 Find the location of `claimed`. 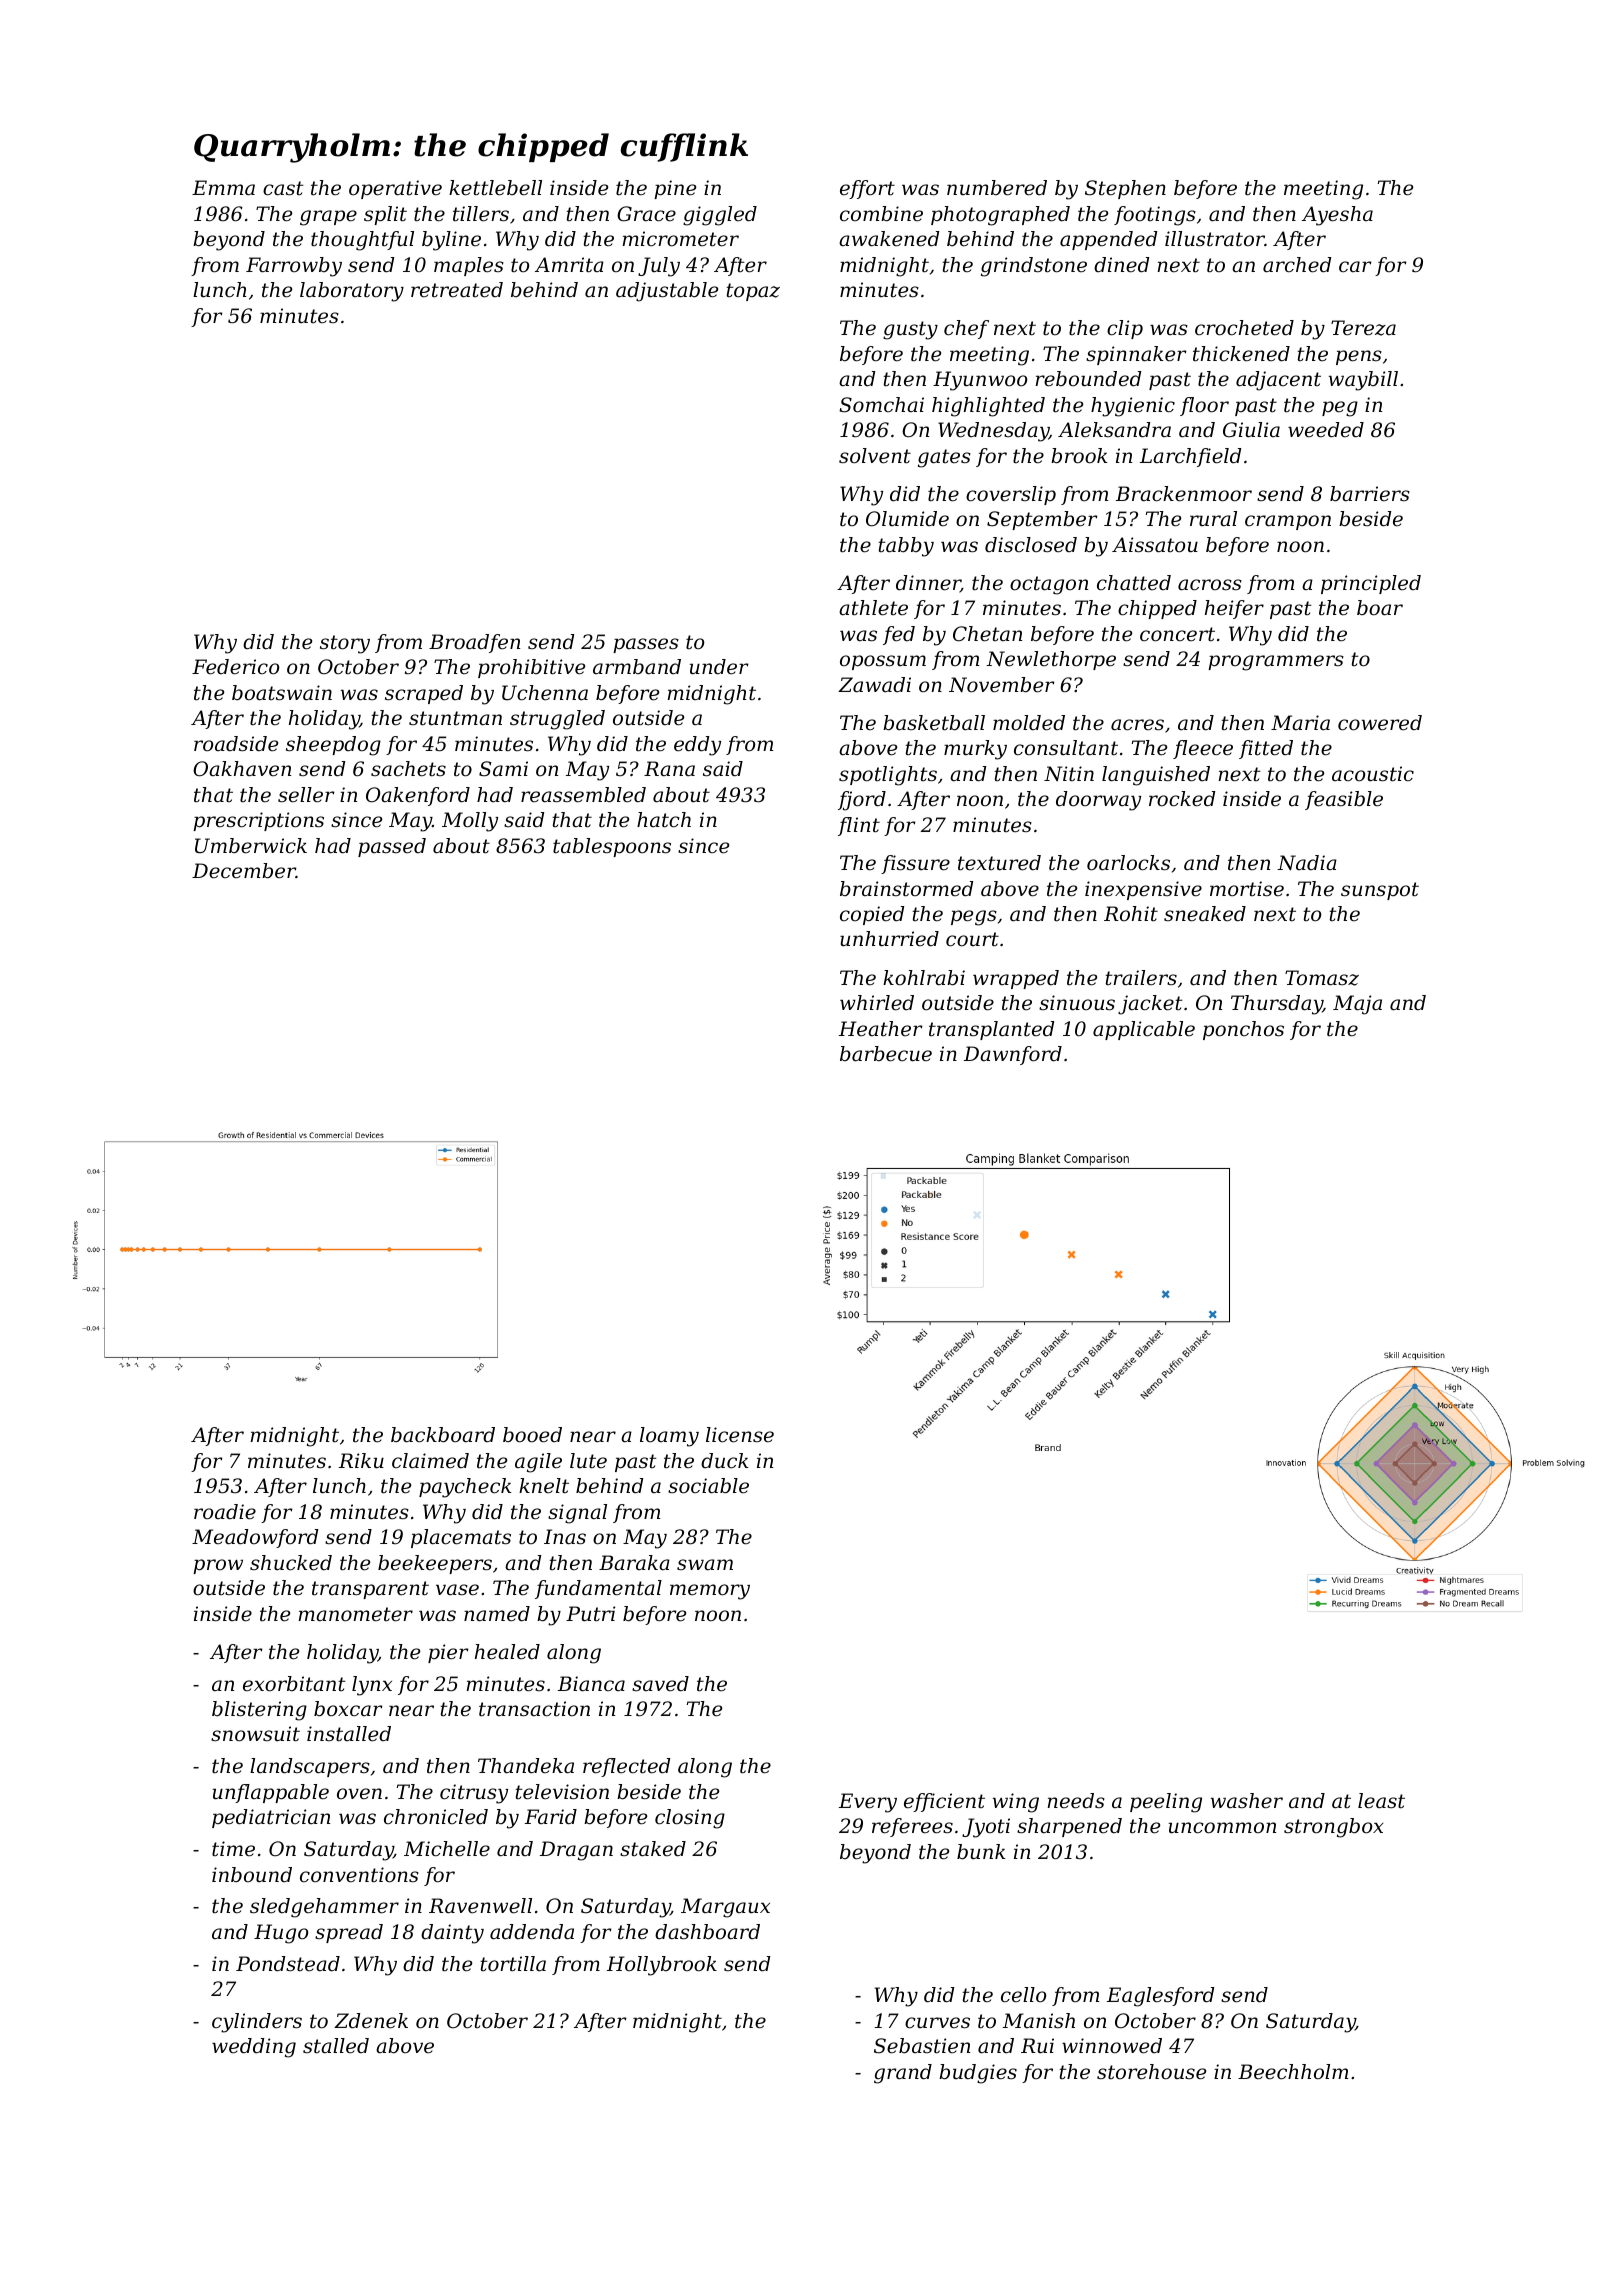

claimed is located at coordinates (430, 1461).
